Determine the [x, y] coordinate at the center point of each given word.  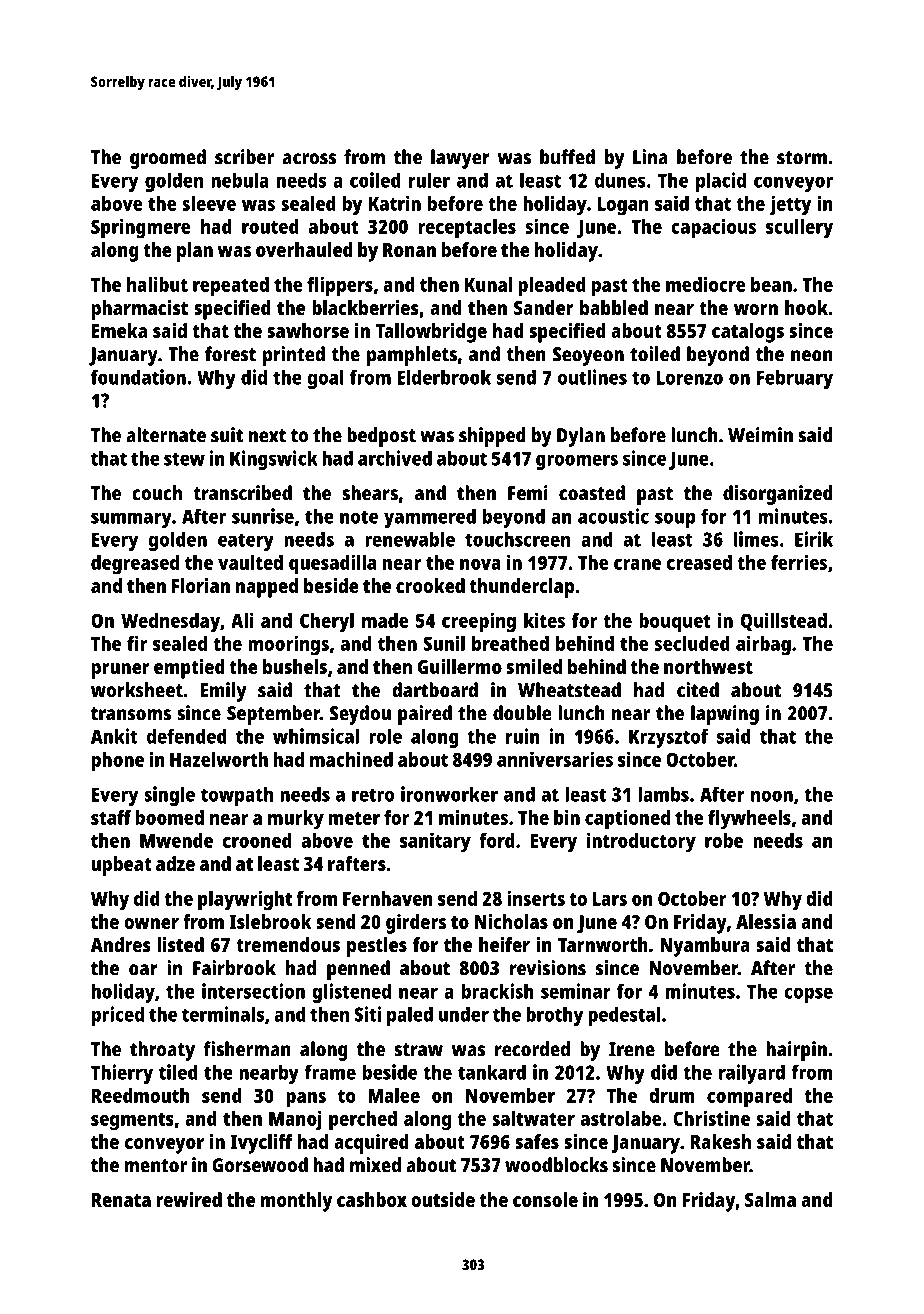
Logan [623, 206]
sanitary [435, 842]
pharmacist [140, 310]
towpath [237, 796]
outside [443, 1199]
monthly [297, 1202]
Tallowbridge [431, 333]
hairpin [796, 1051]
